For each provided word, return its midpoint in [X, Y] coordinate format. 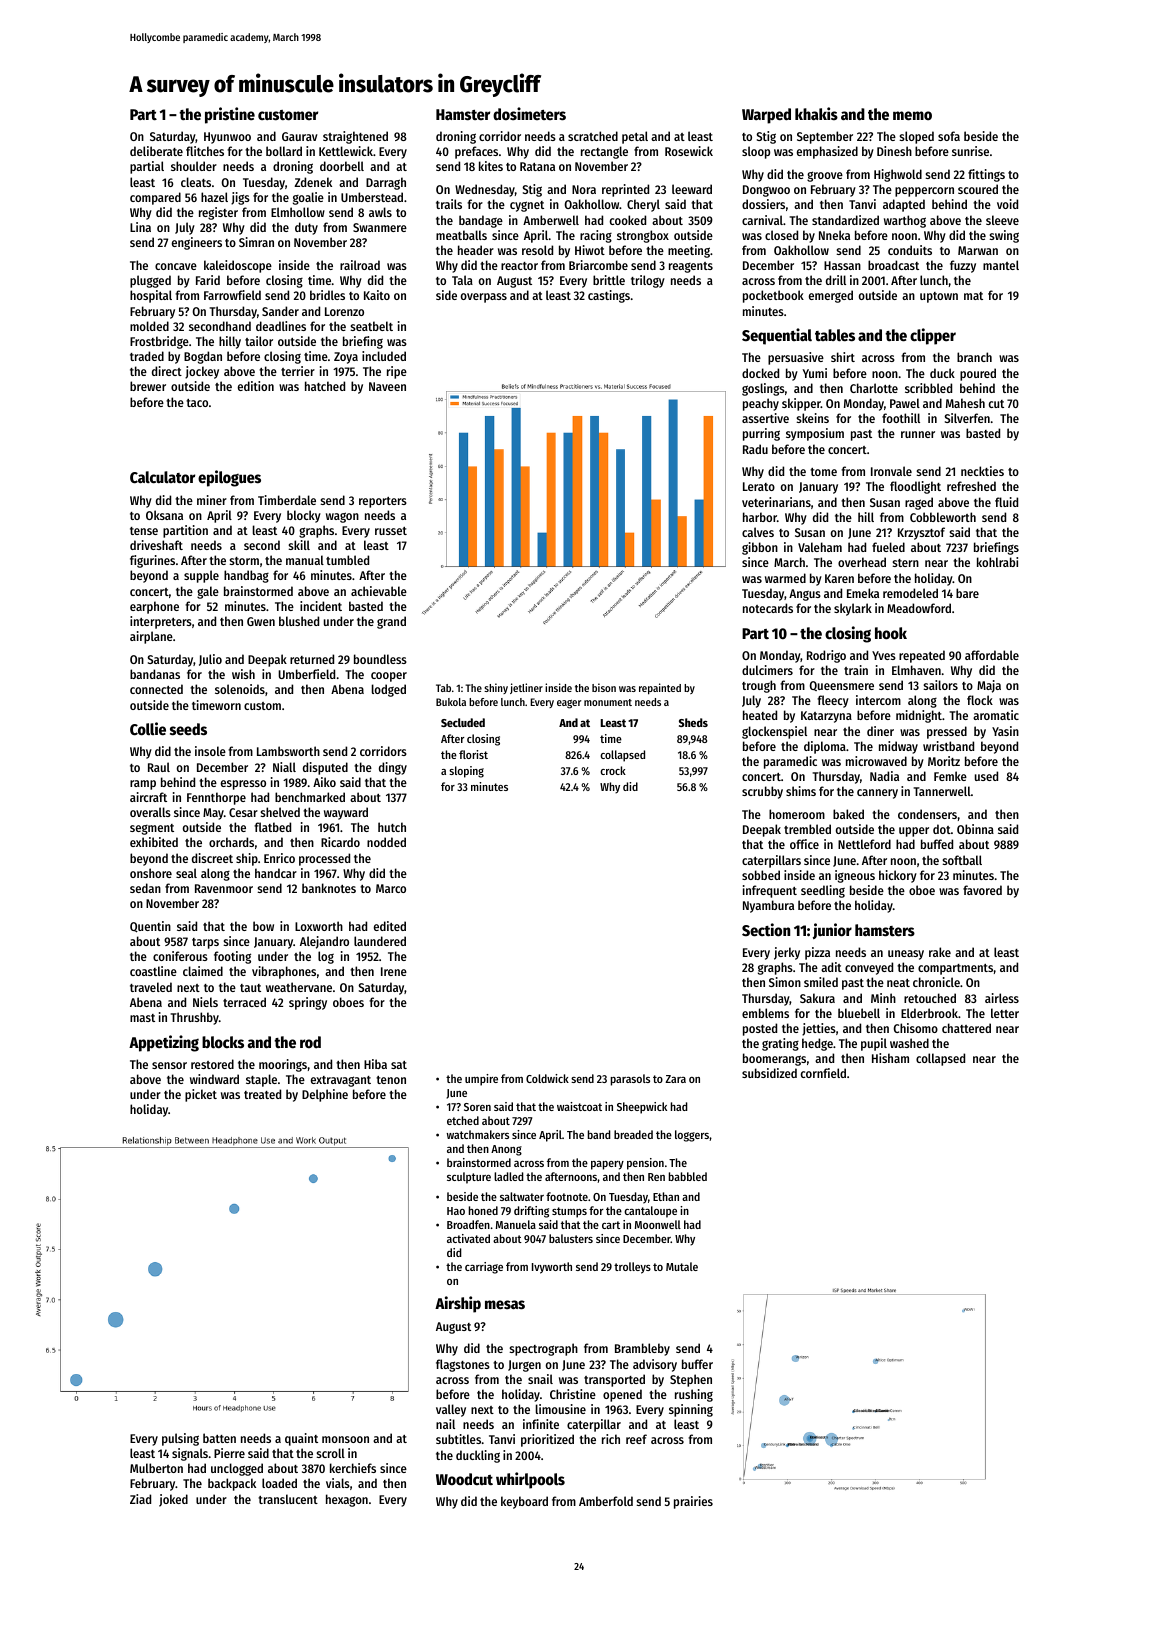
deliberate [156, 151]
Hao [456, 1211]
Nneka [834, 235]
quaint [301, 1439]
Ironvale [891, 471]
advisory [655, 1365]
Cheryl [643, 205]
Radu [755, 449]
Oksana [164, 515]
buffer [697, 1364]
